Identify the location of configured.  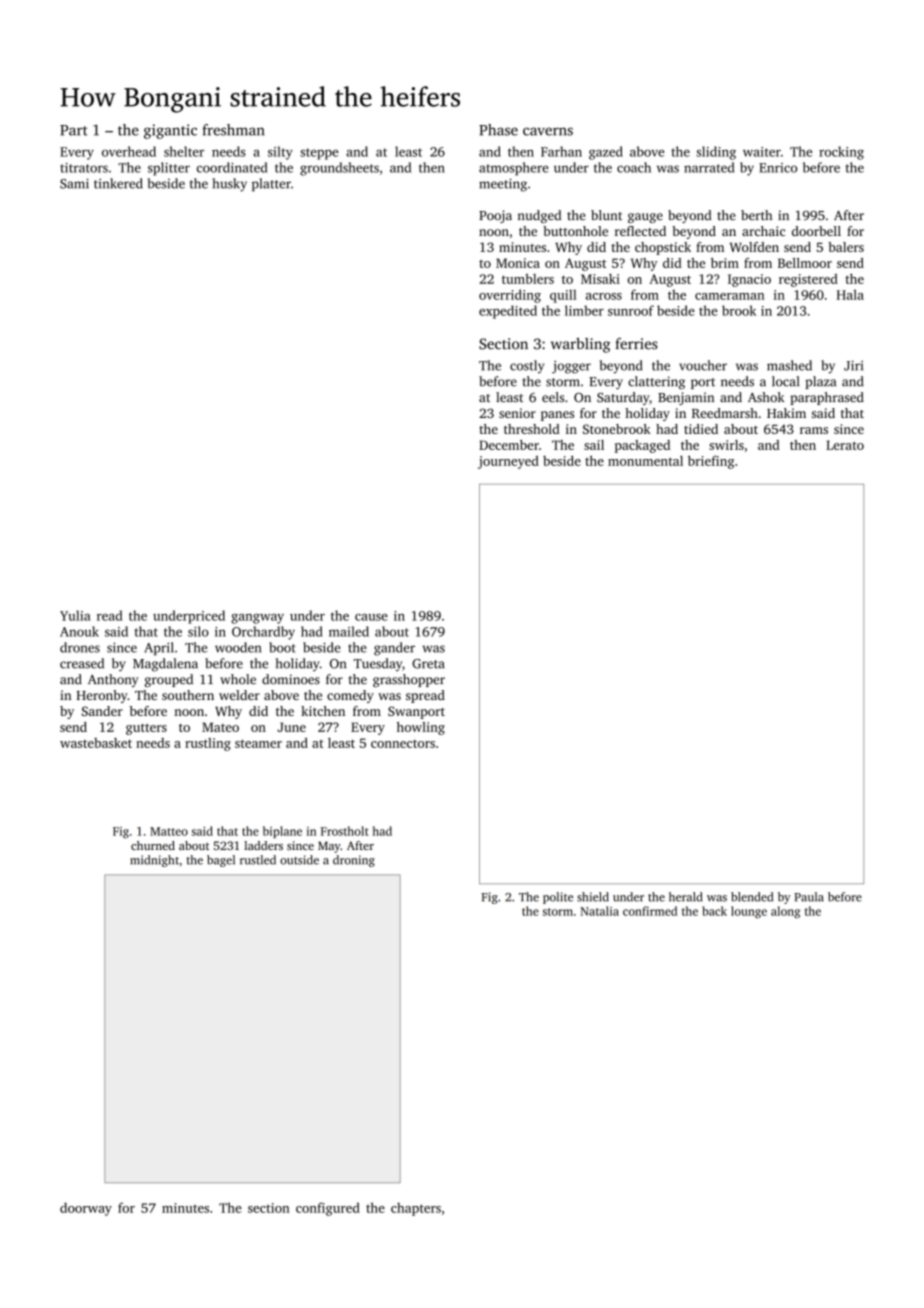
(328, 1209).
